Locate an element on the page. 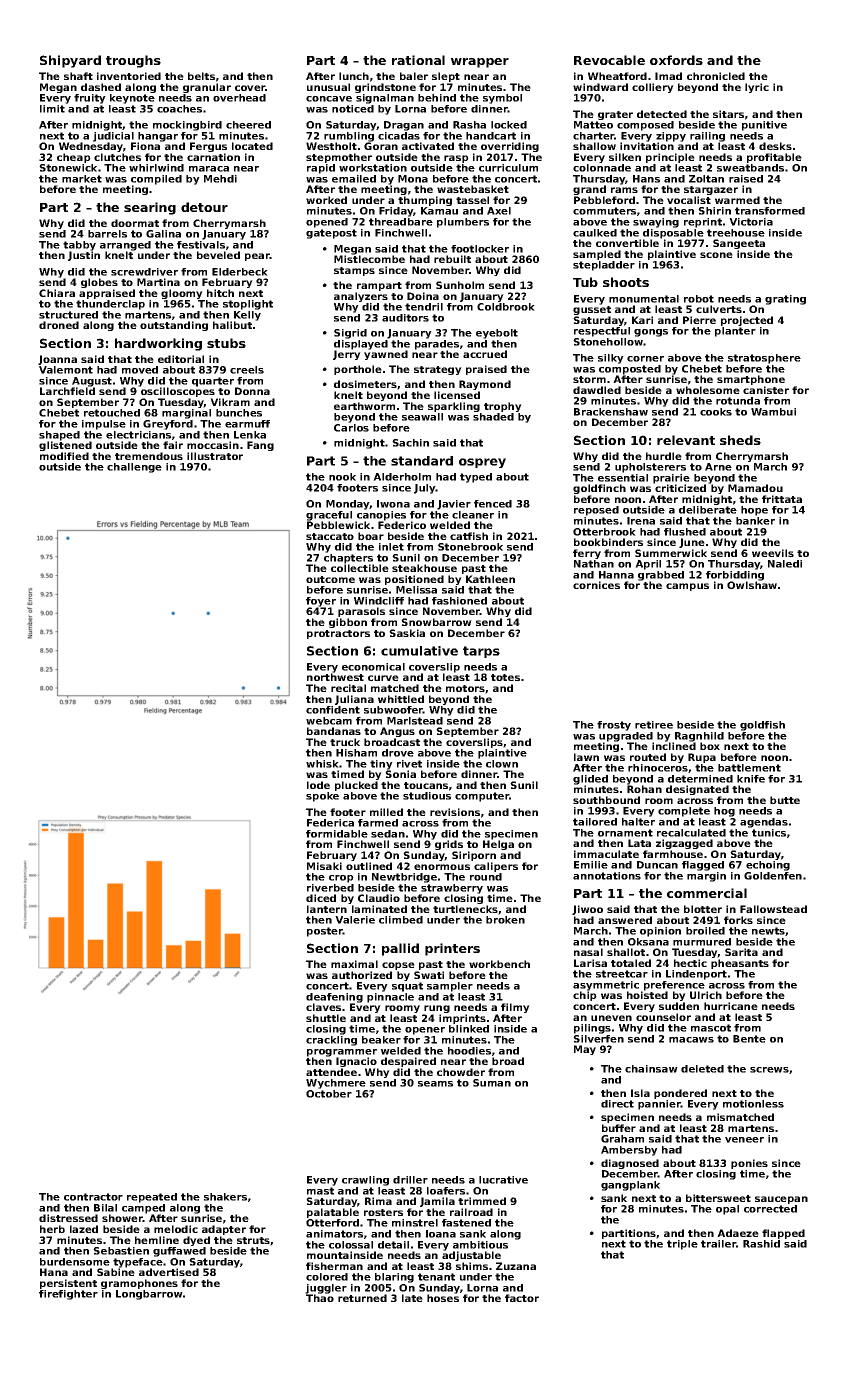 The width and height of the page is (849, 1400). contractor is located at coordinates (93, 1197).
